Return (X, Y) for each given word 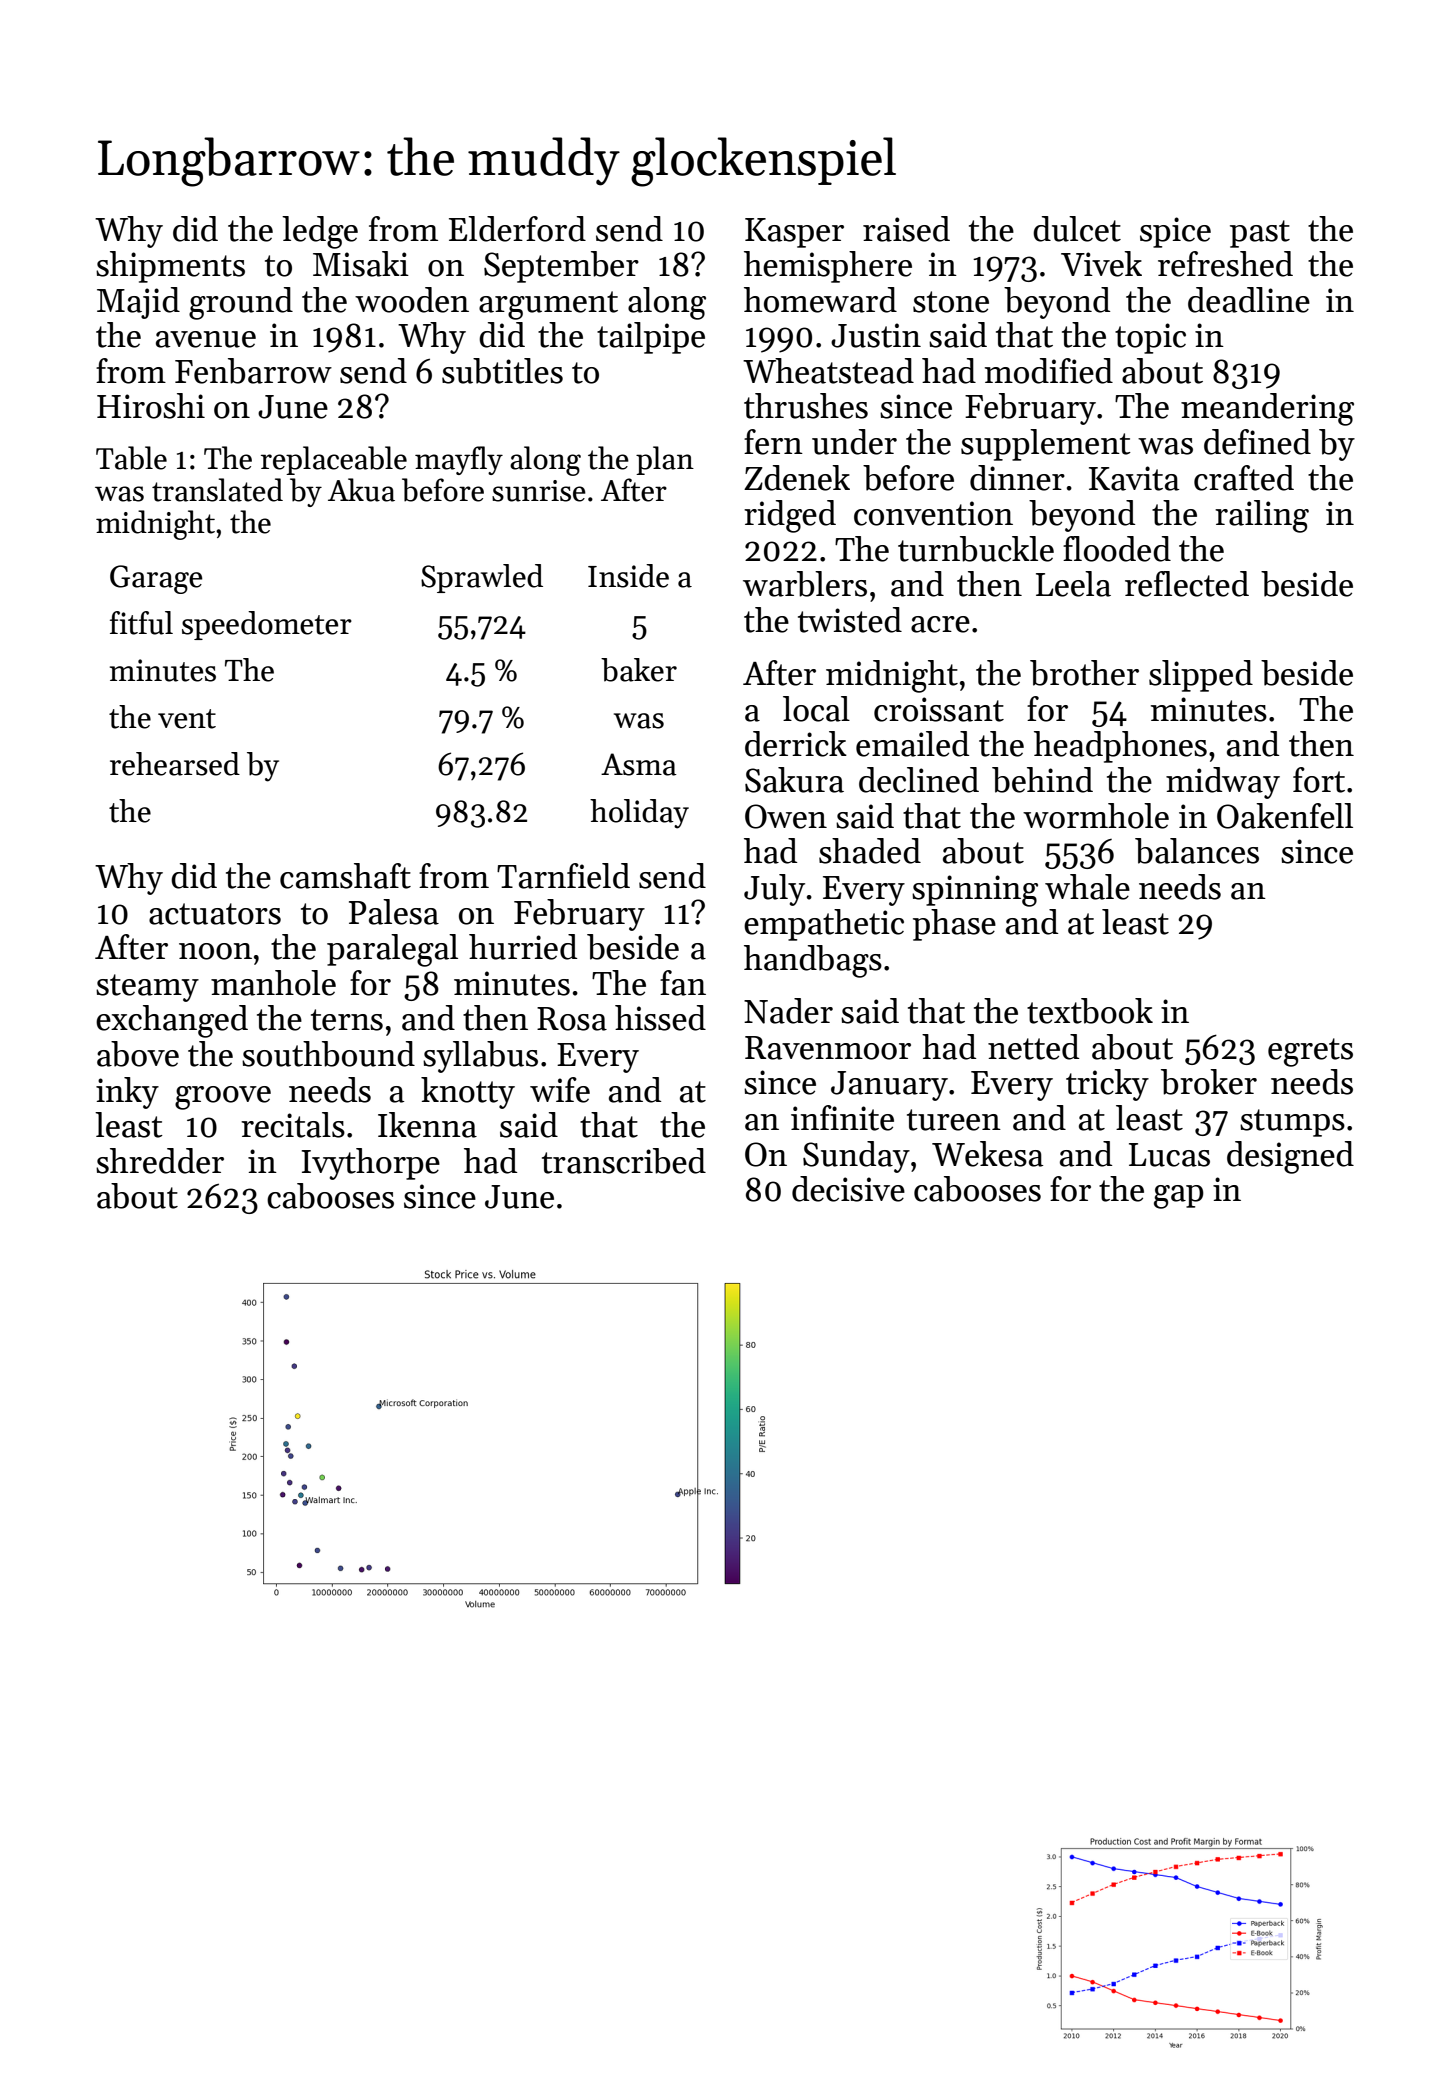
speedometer (267, 625)
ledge (320, 232)
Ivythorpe (371, 1164)
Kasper (794, 233)
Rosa (572, 1019)
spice (1175, 232)
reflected (1187, 584)
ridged (790, 516)
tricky (1107, 1085)
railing (1262, 516)
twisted (850, 620)
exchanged (172, 1021)
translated (217, 490)
